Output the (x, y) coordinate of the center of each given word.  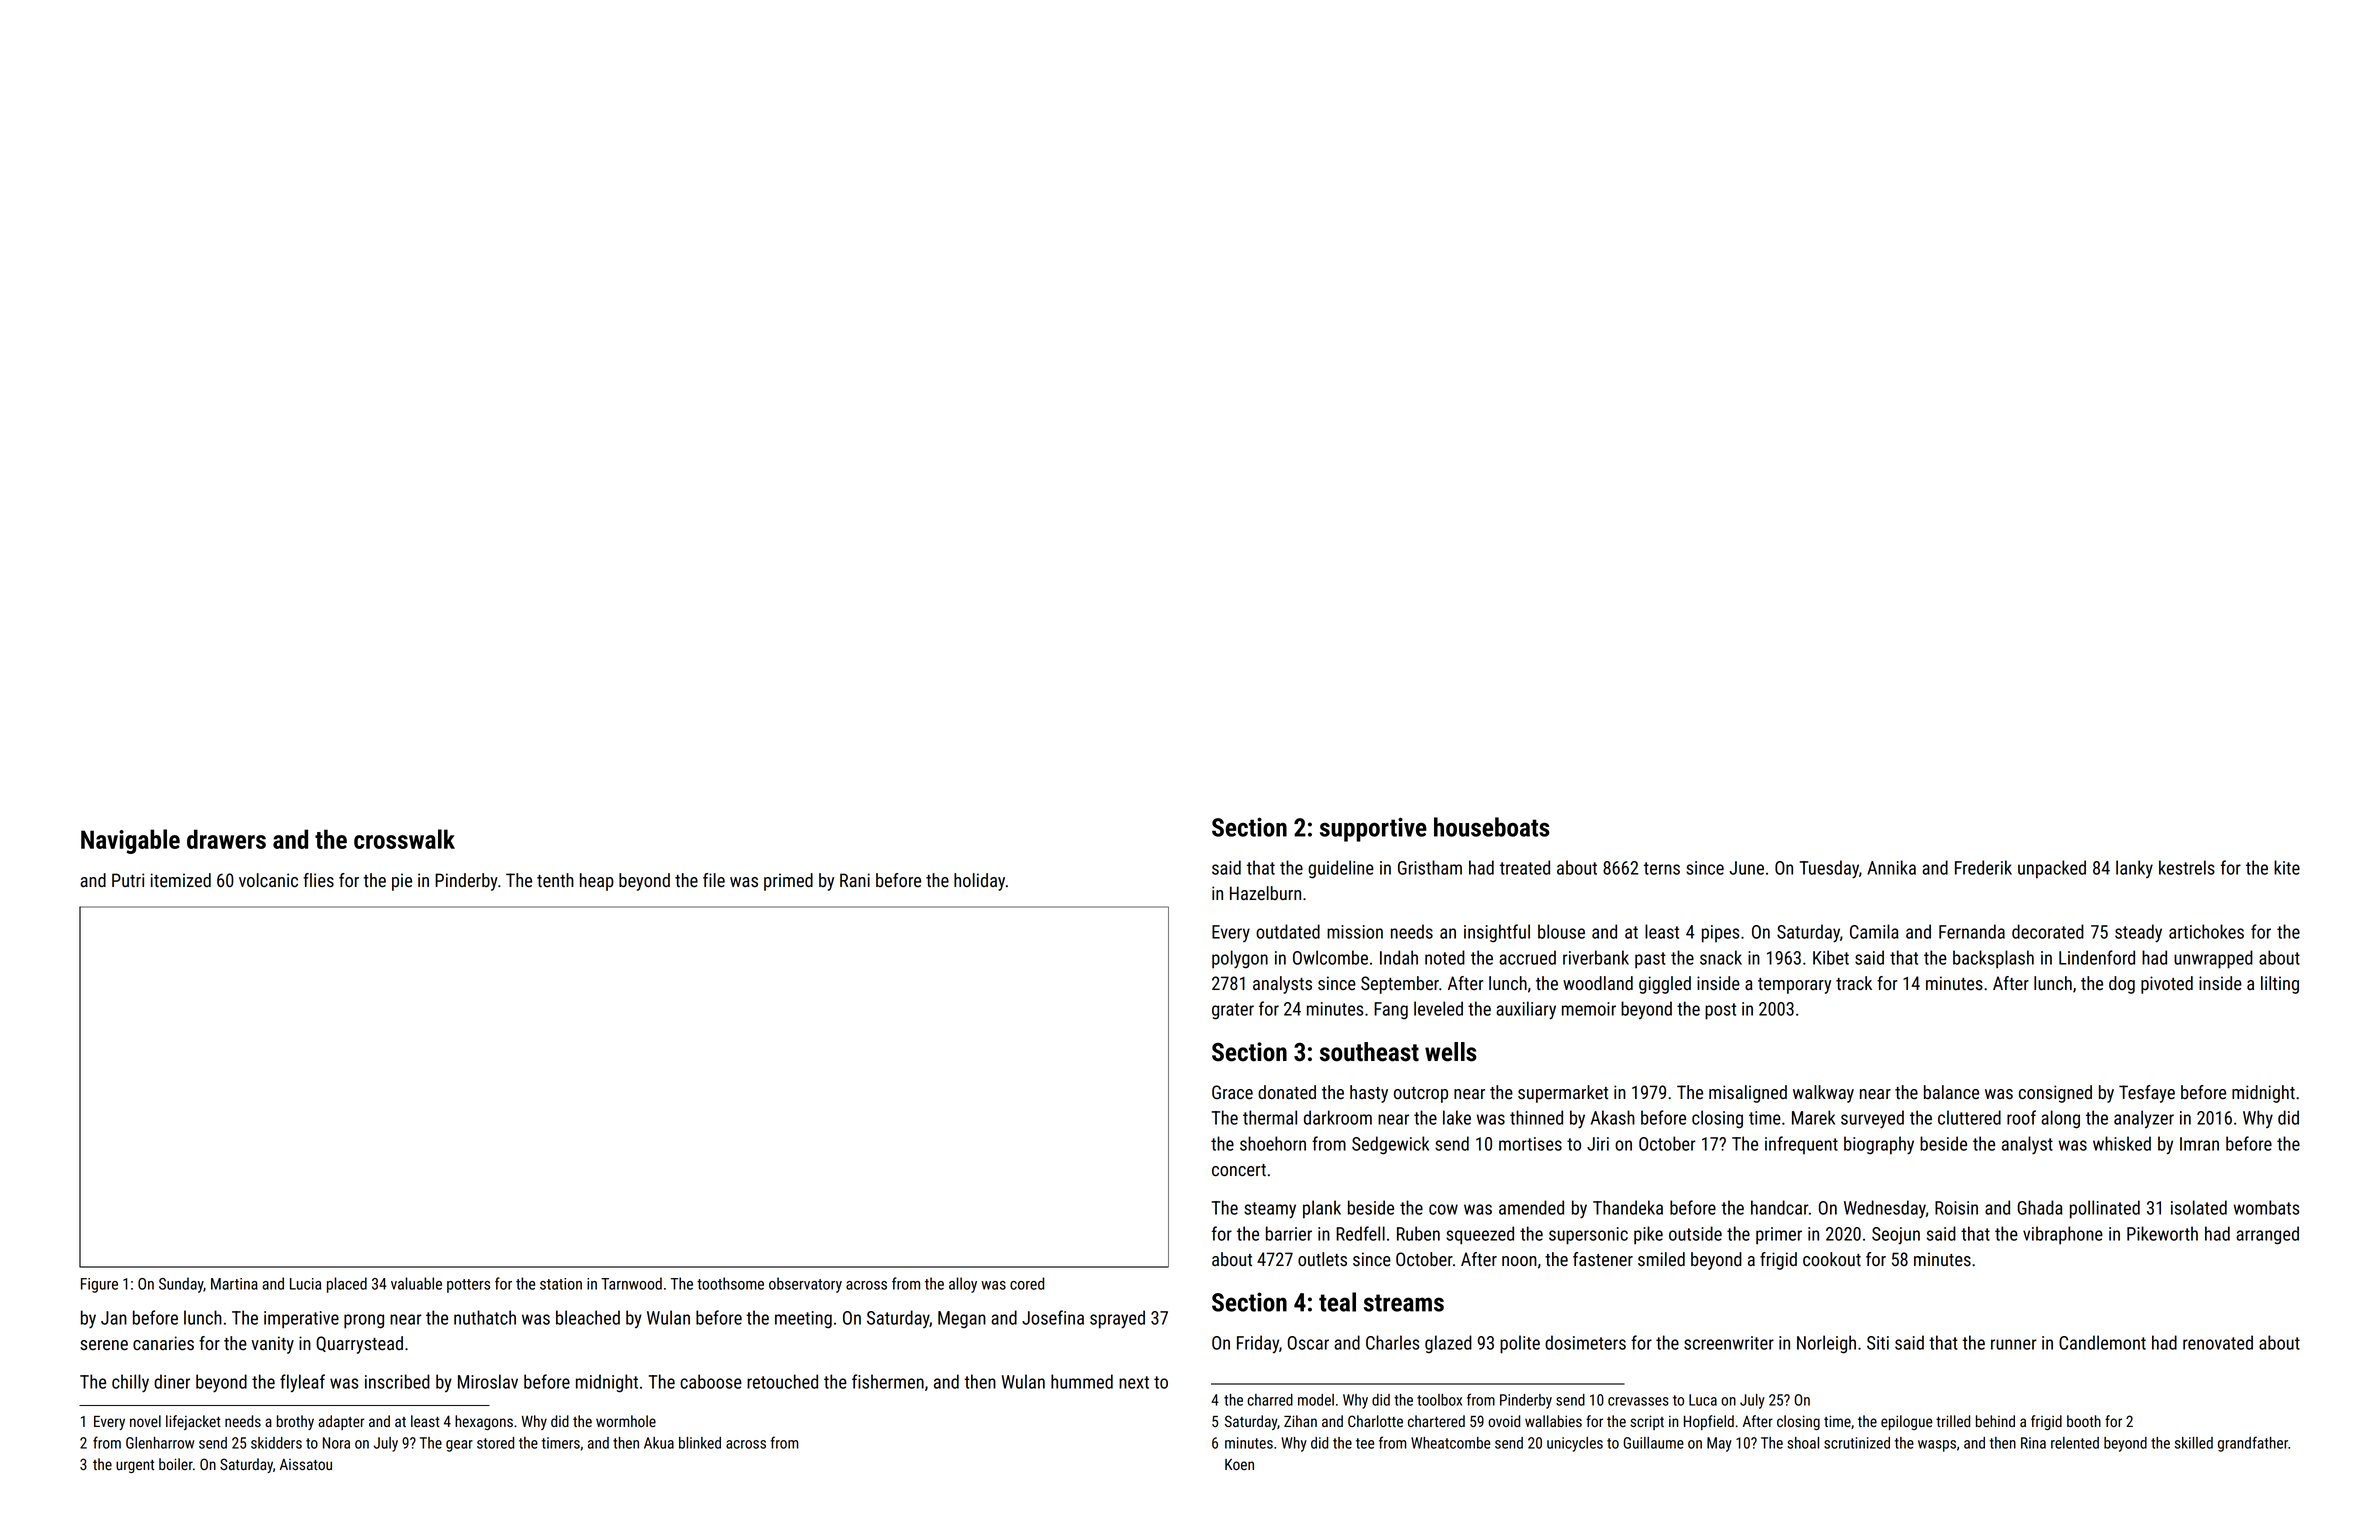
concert (1239, 1170)
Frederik (1983, 867)
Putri (128, 880)
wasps (1937, 1446)
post (1720, 1011)
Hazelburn (1265, 893)
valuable (416, 1283)
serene (104, 1345)
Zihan (1300, 1421)
